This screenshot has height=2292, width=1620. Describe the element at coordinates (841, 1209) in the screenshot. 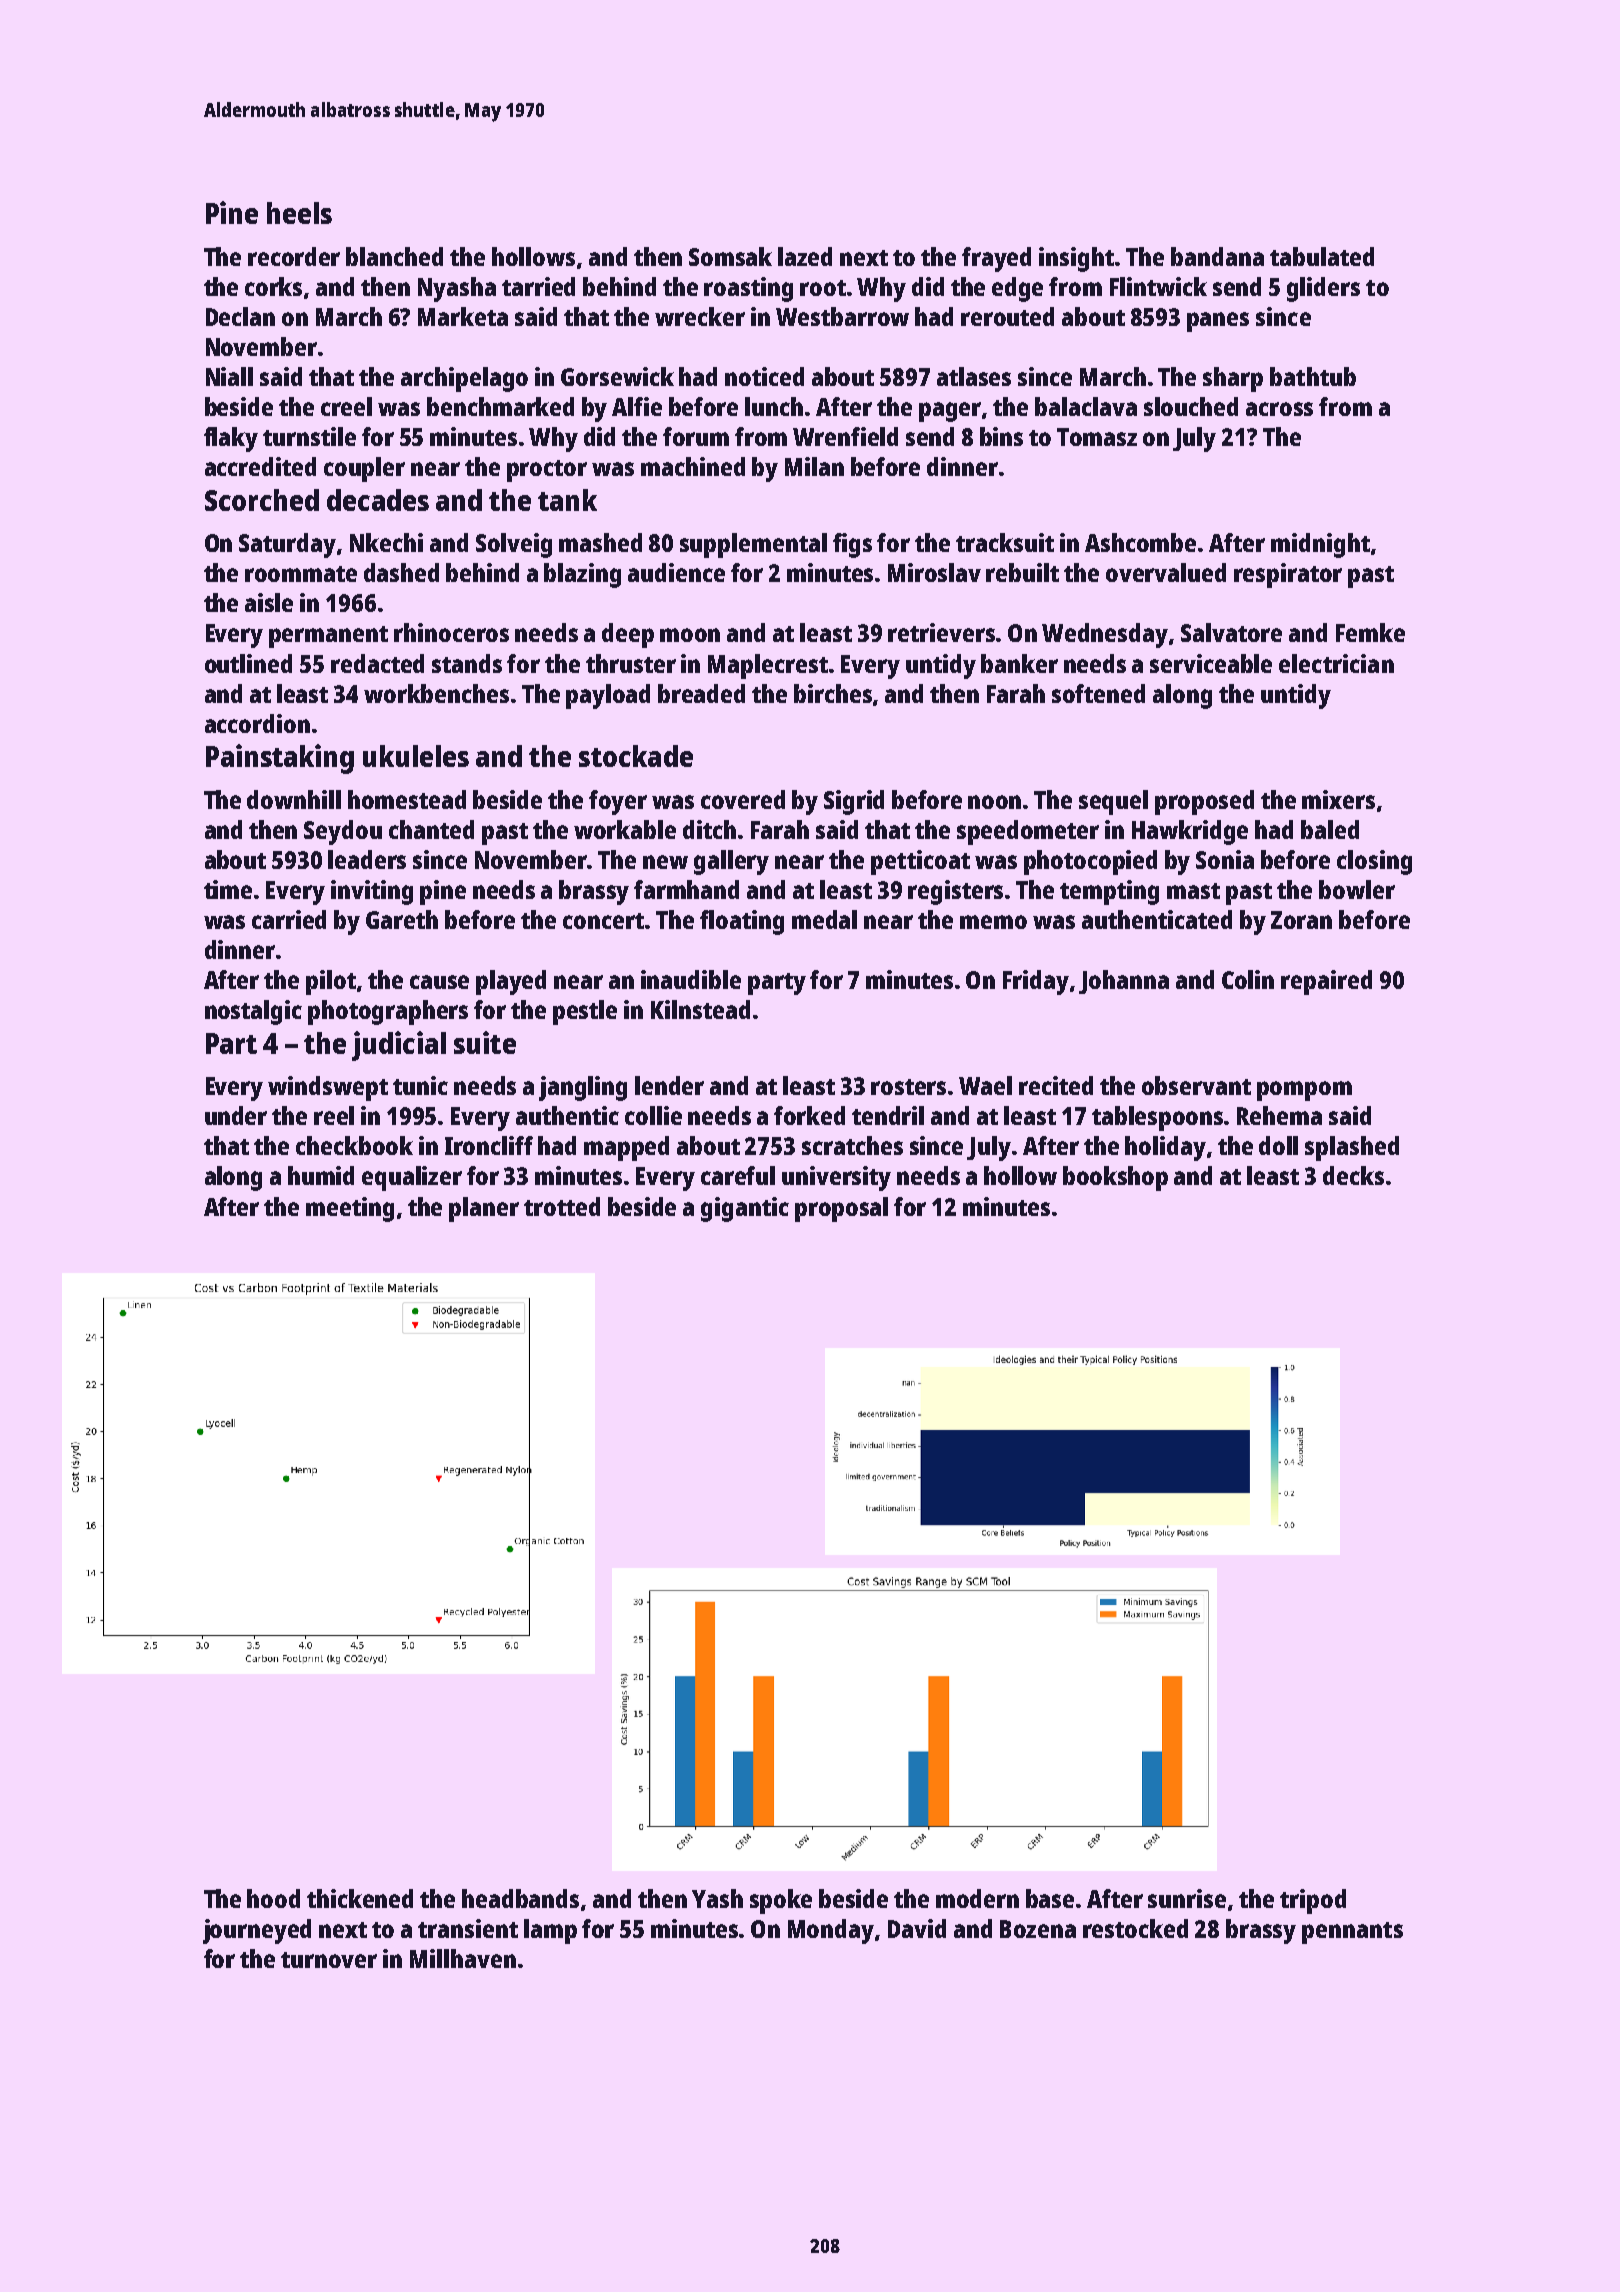

I see `proposal` at that location.
